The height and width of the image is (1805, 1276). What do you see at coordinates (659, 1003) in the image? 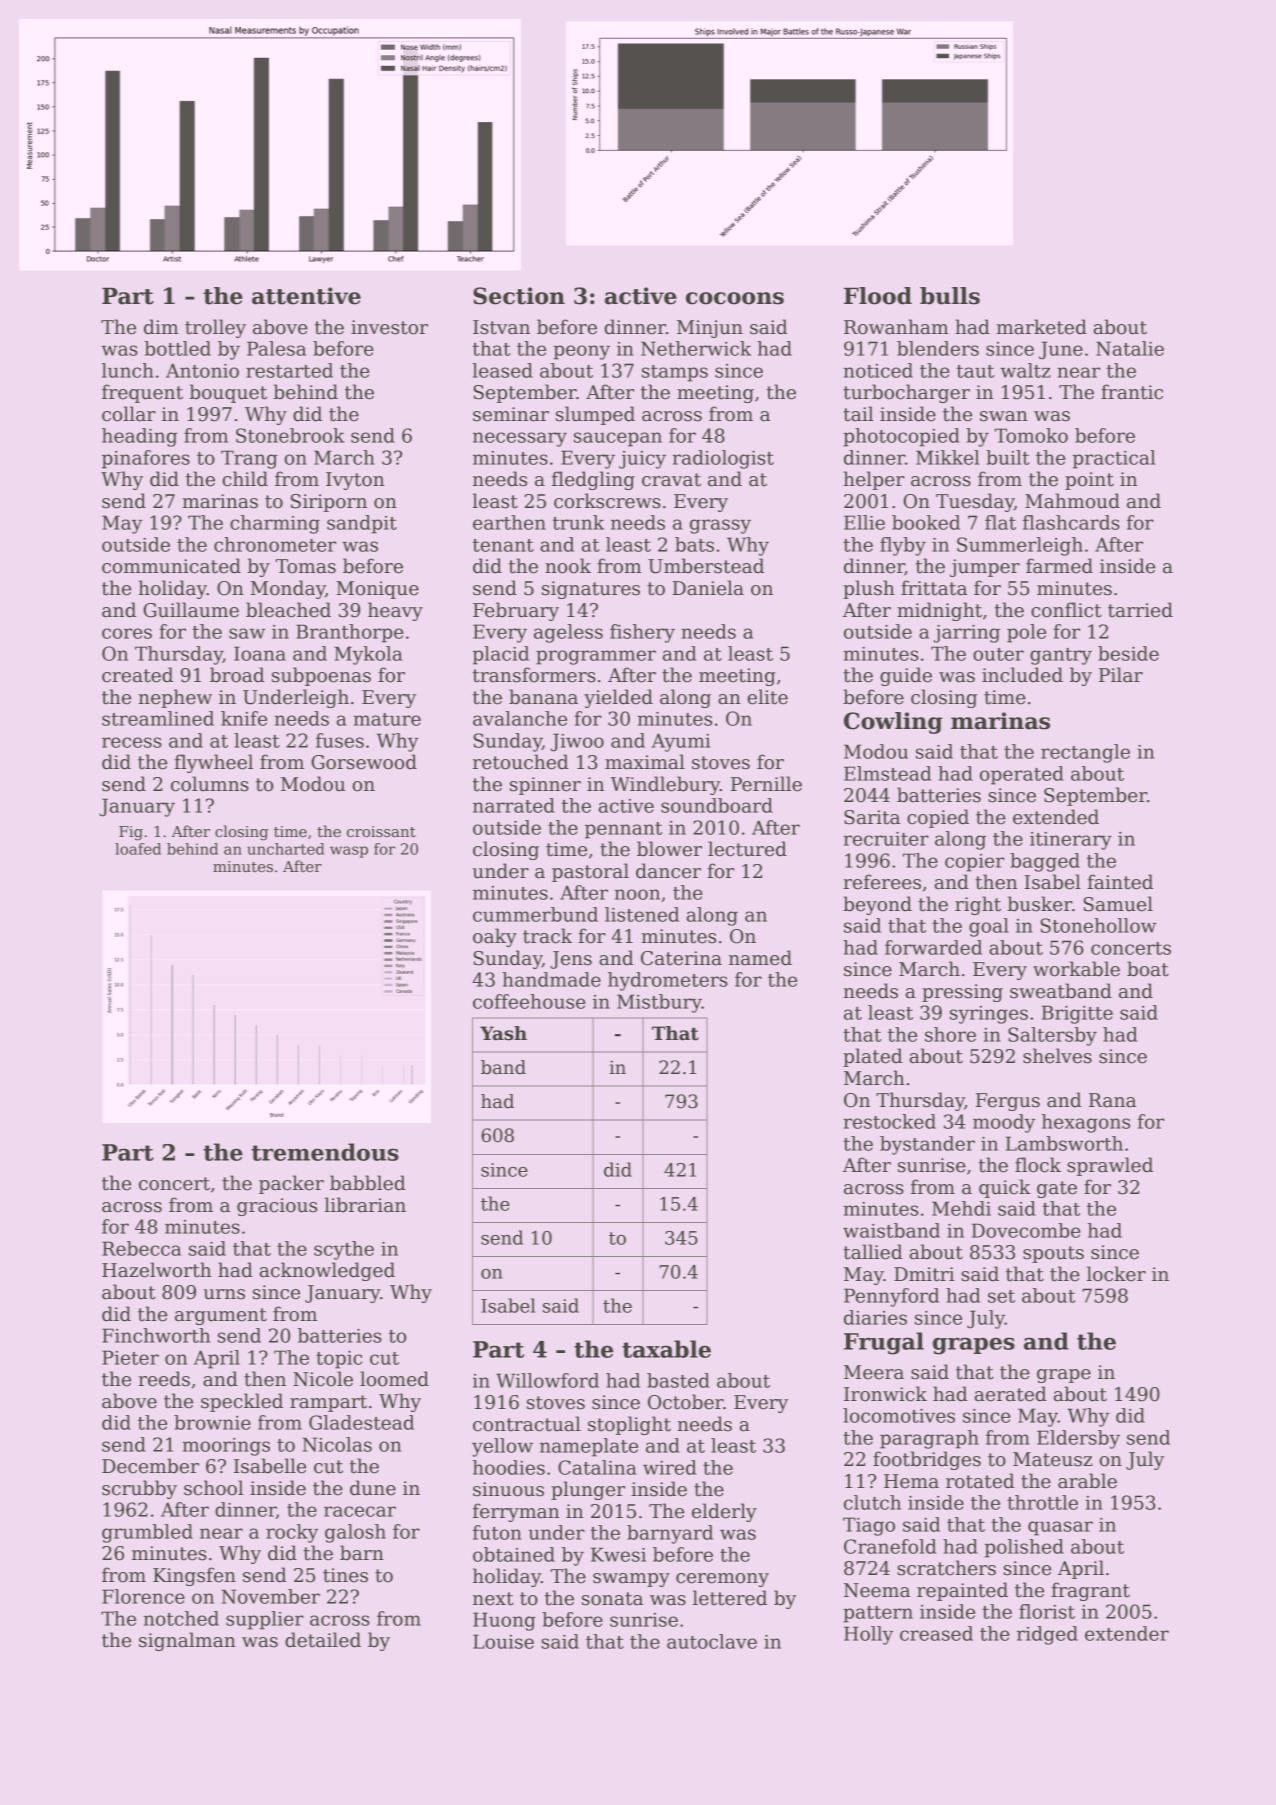
I see `Mistbury` at bounding box center [659, 1003].
